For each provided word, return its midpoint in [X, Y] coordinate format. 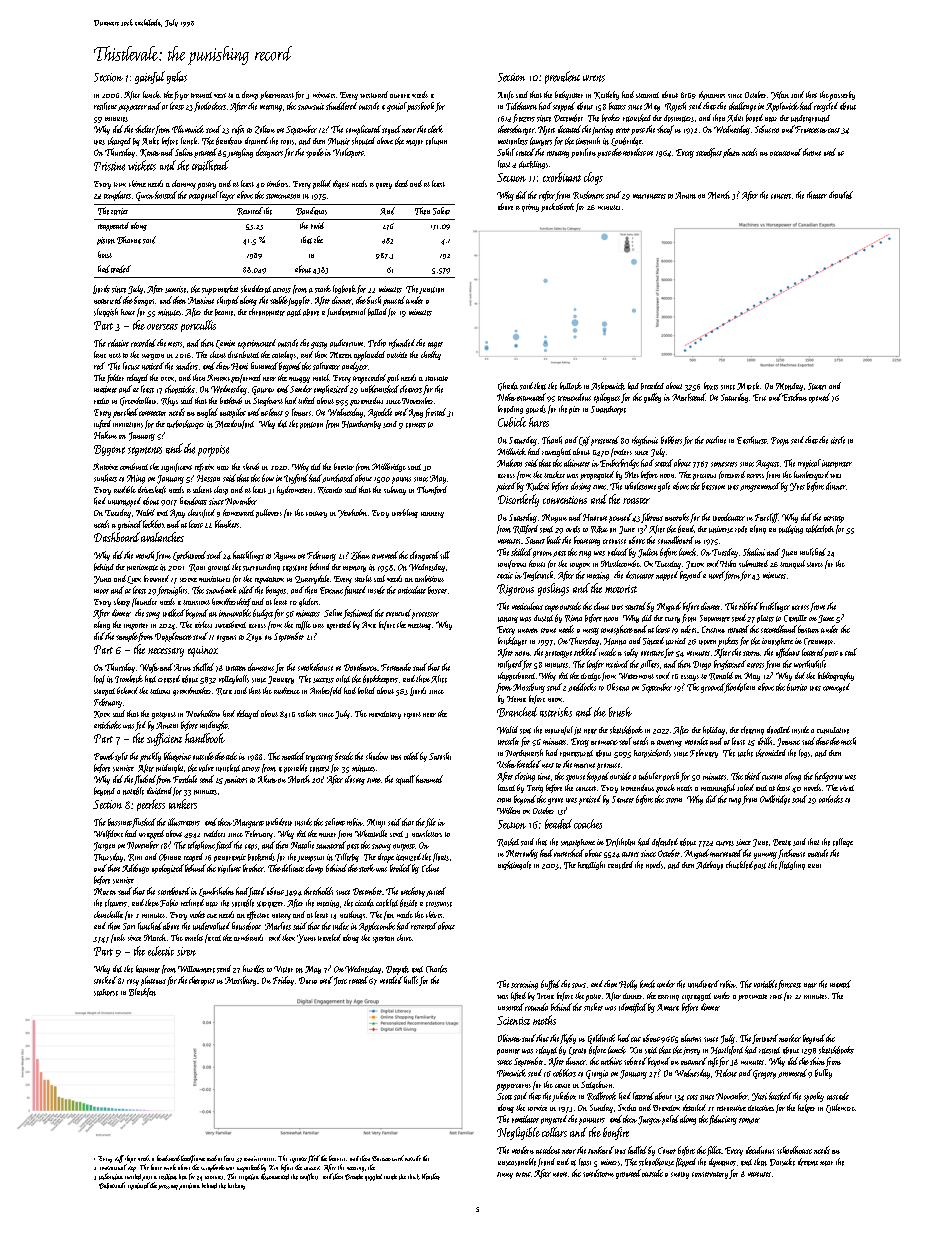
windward [703, 984]
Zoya [254, 637]
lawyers [541, 141]
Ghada [508, 386]
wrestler [508, 741]
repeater [298, 1160]
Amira [685, 195]
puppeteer [132, 108]
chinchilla [108, 914]
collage [843, 842]
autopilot [233, 413]
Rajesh [675, 107]
